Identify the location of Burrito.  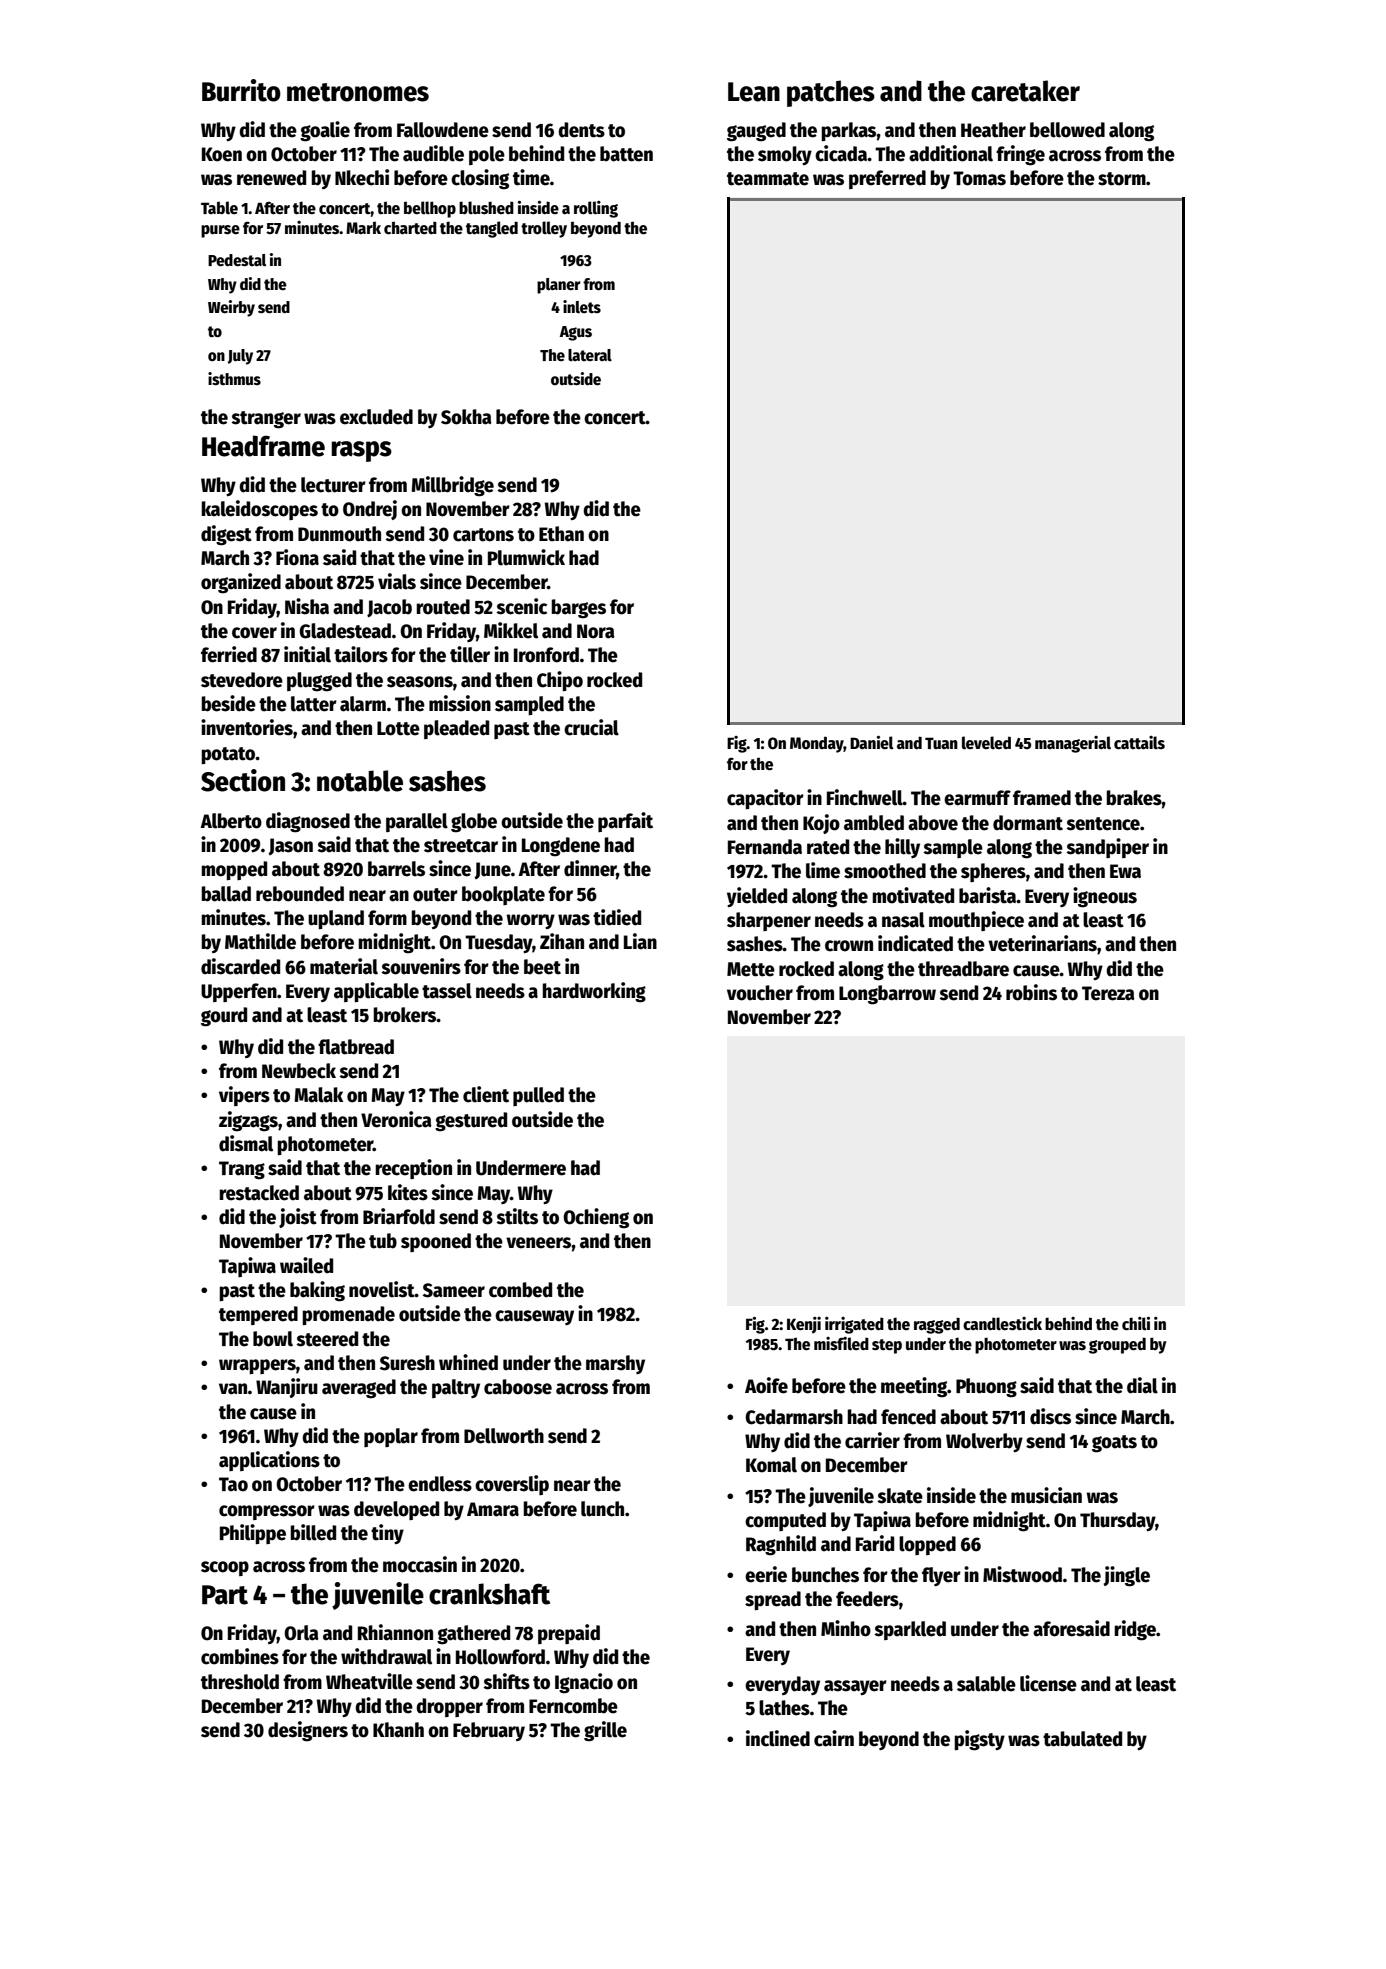
(241, 90).
